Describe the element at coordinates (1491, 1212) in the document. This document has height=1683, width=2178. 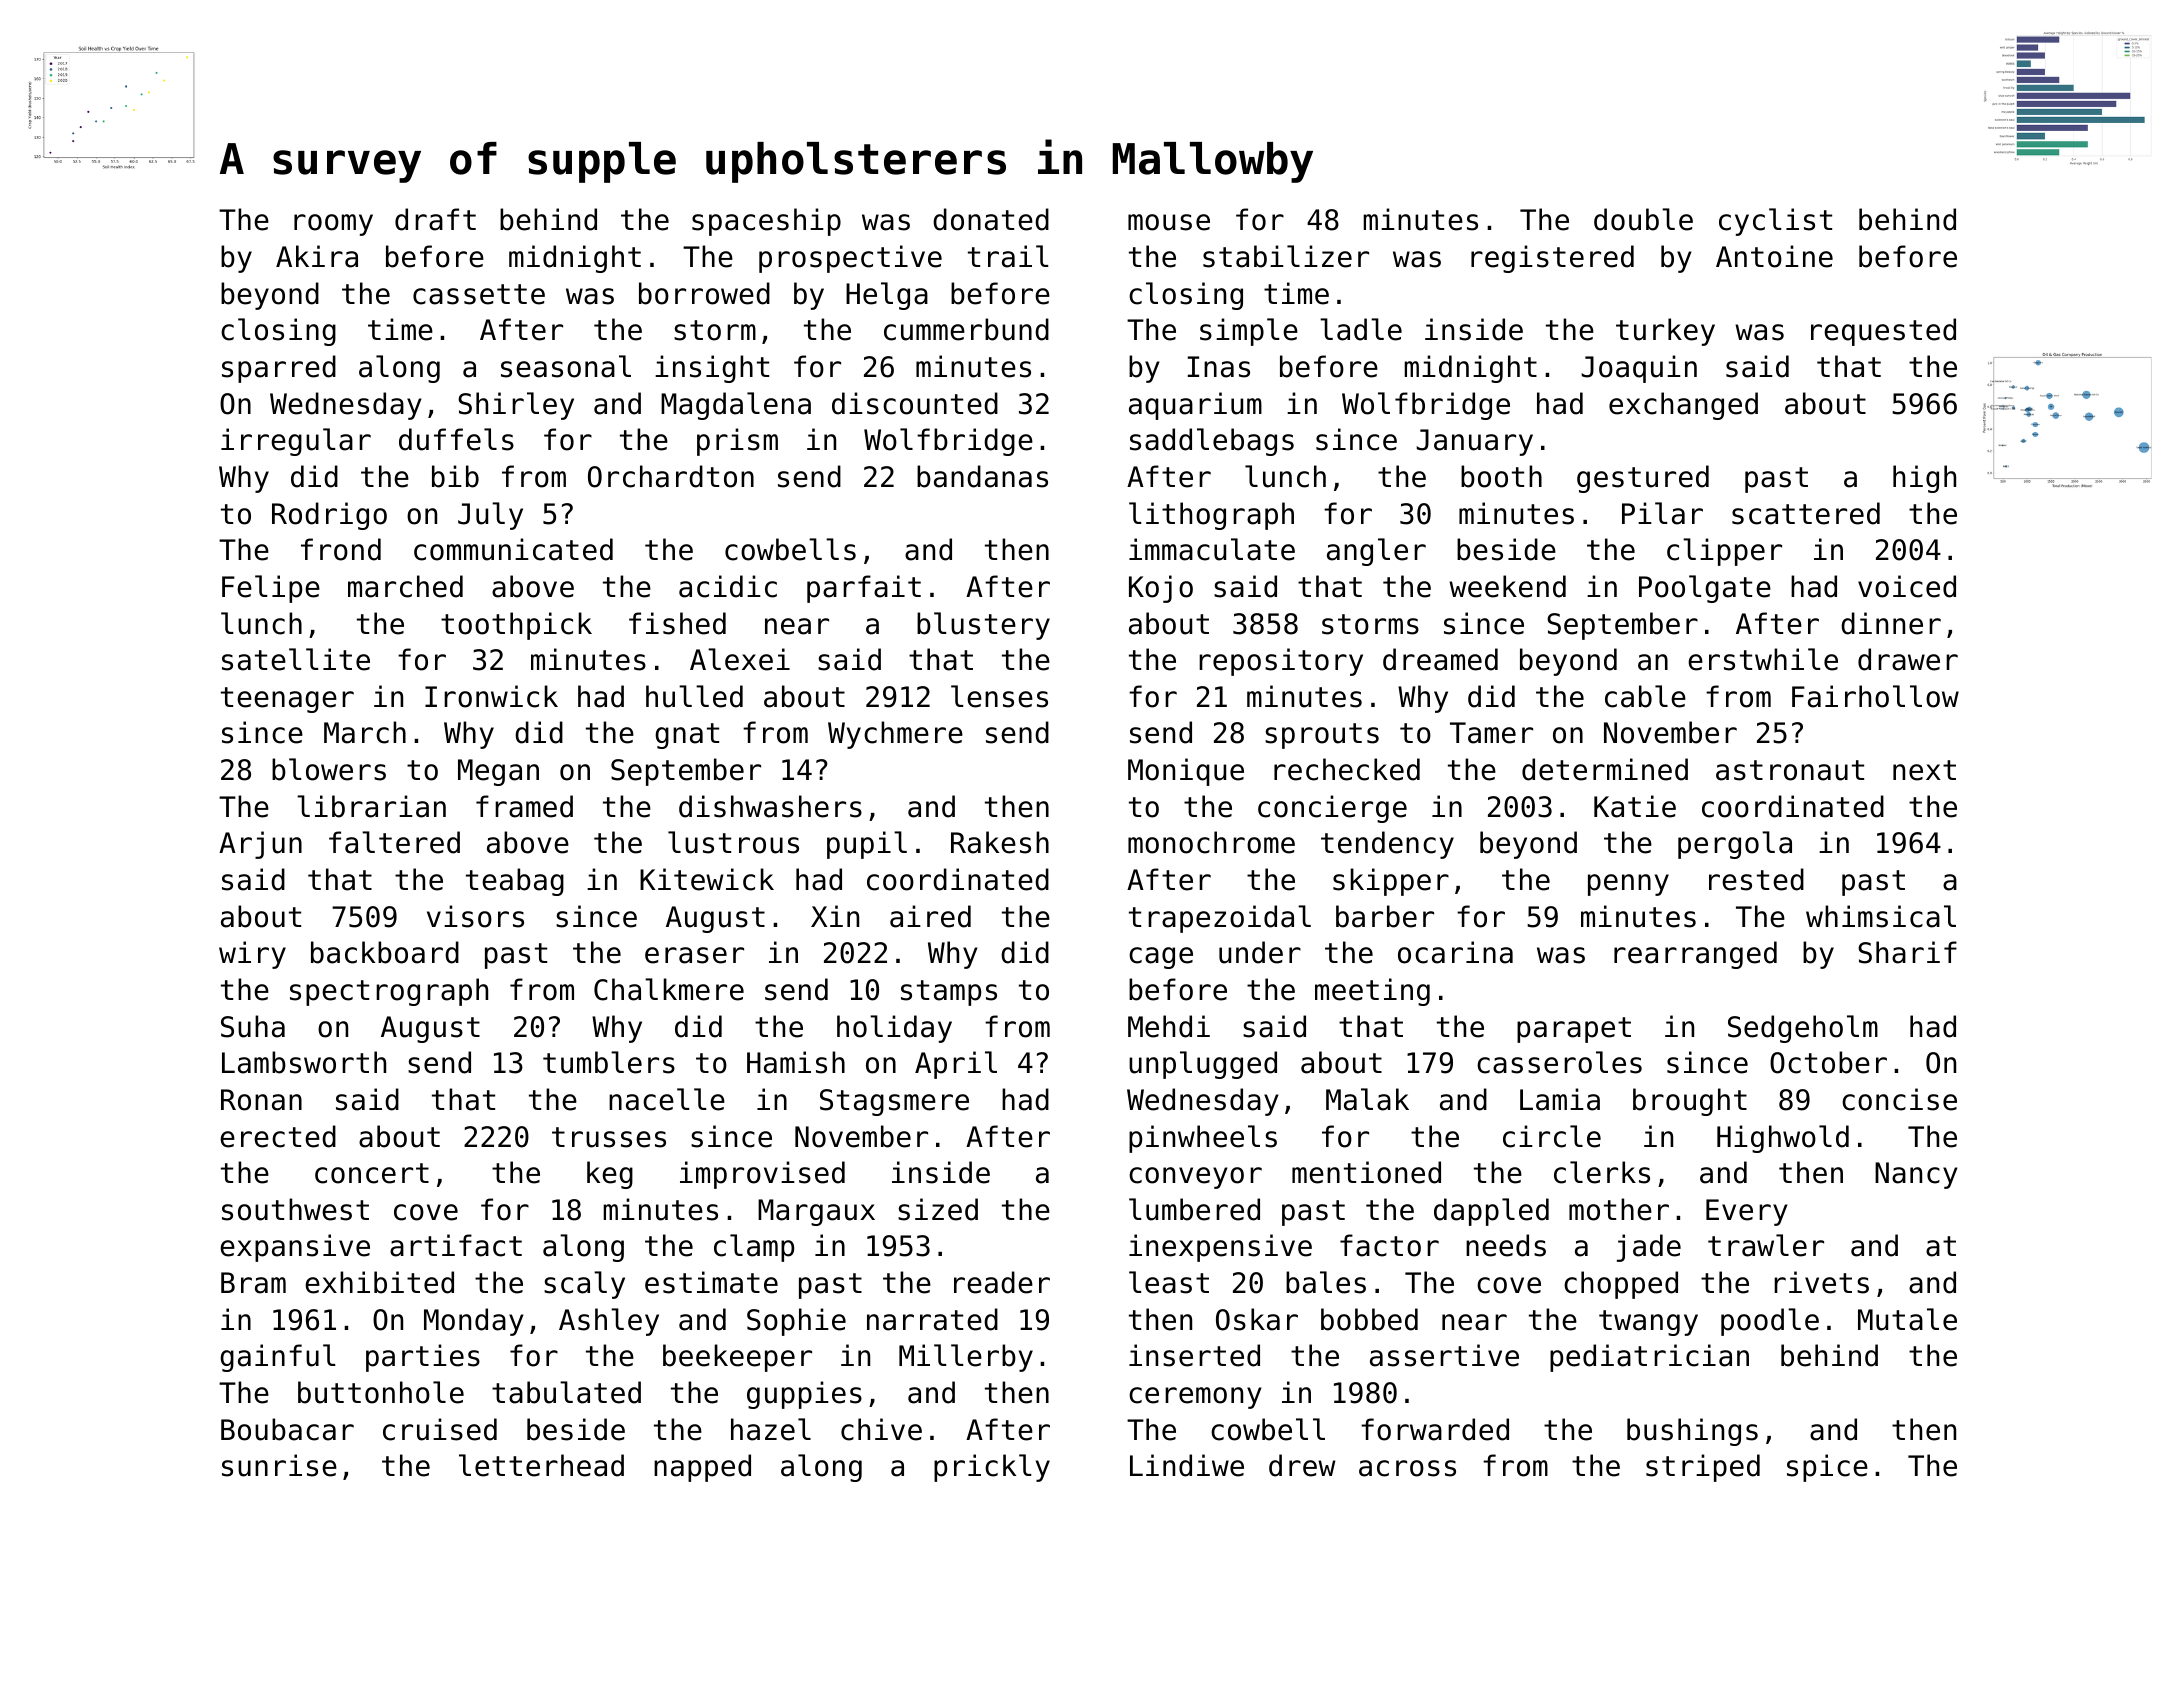
I see `dappled` at that location.
